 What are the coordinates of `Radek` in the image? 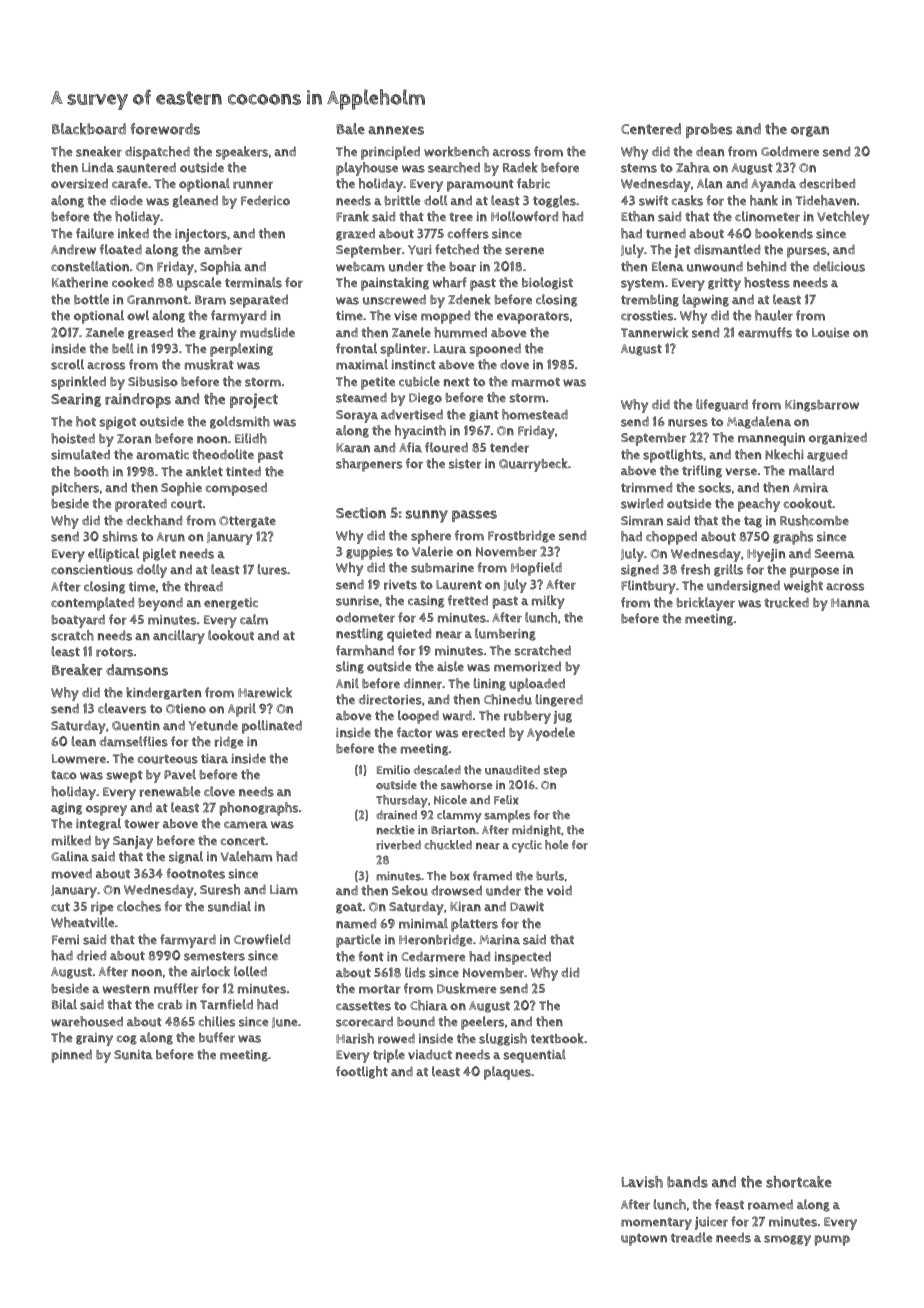 It's located at (520, 167).
